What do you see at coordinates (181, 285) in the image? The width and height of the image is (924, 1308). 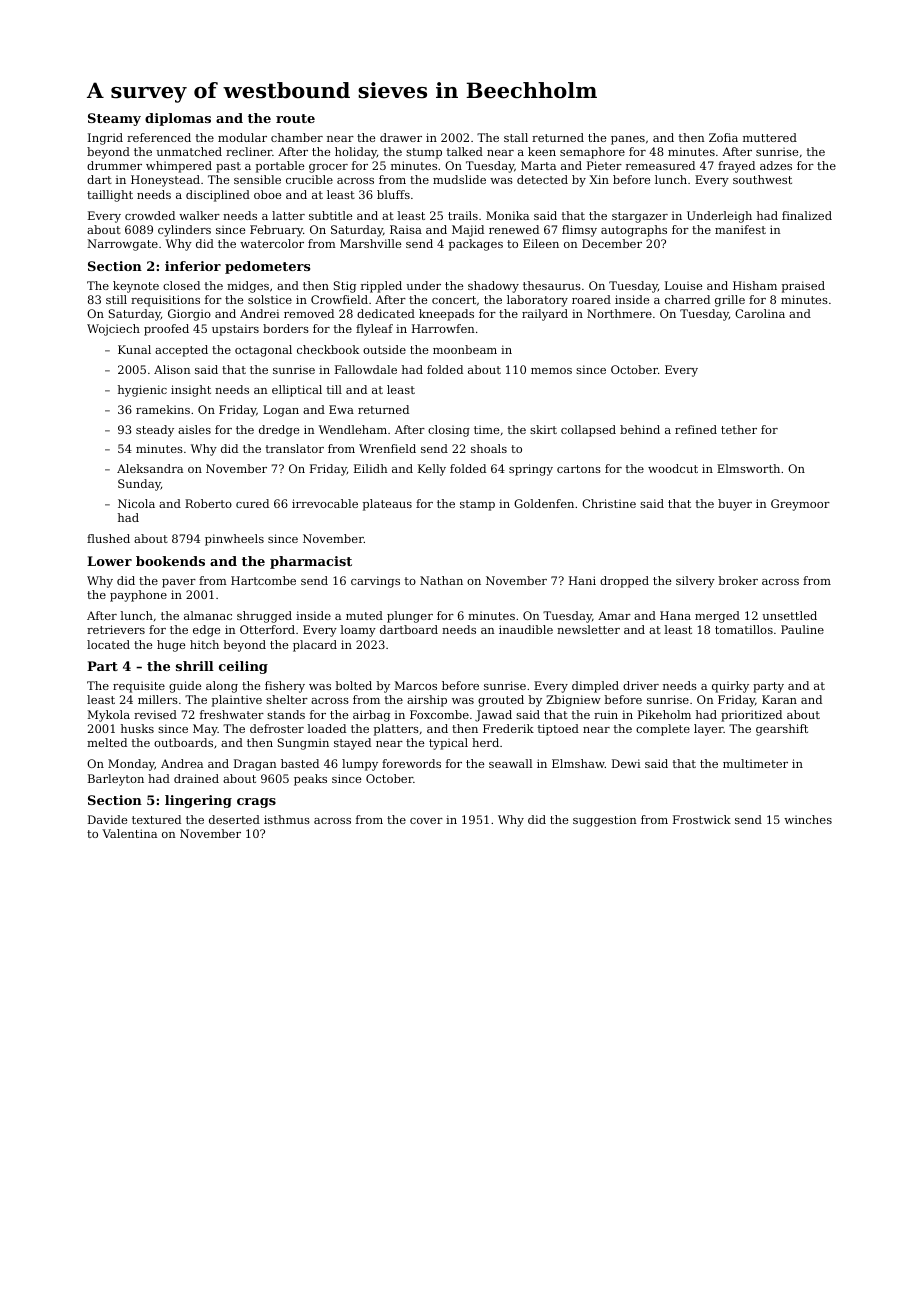 I see `closed` at bounding box center [181, 285].
